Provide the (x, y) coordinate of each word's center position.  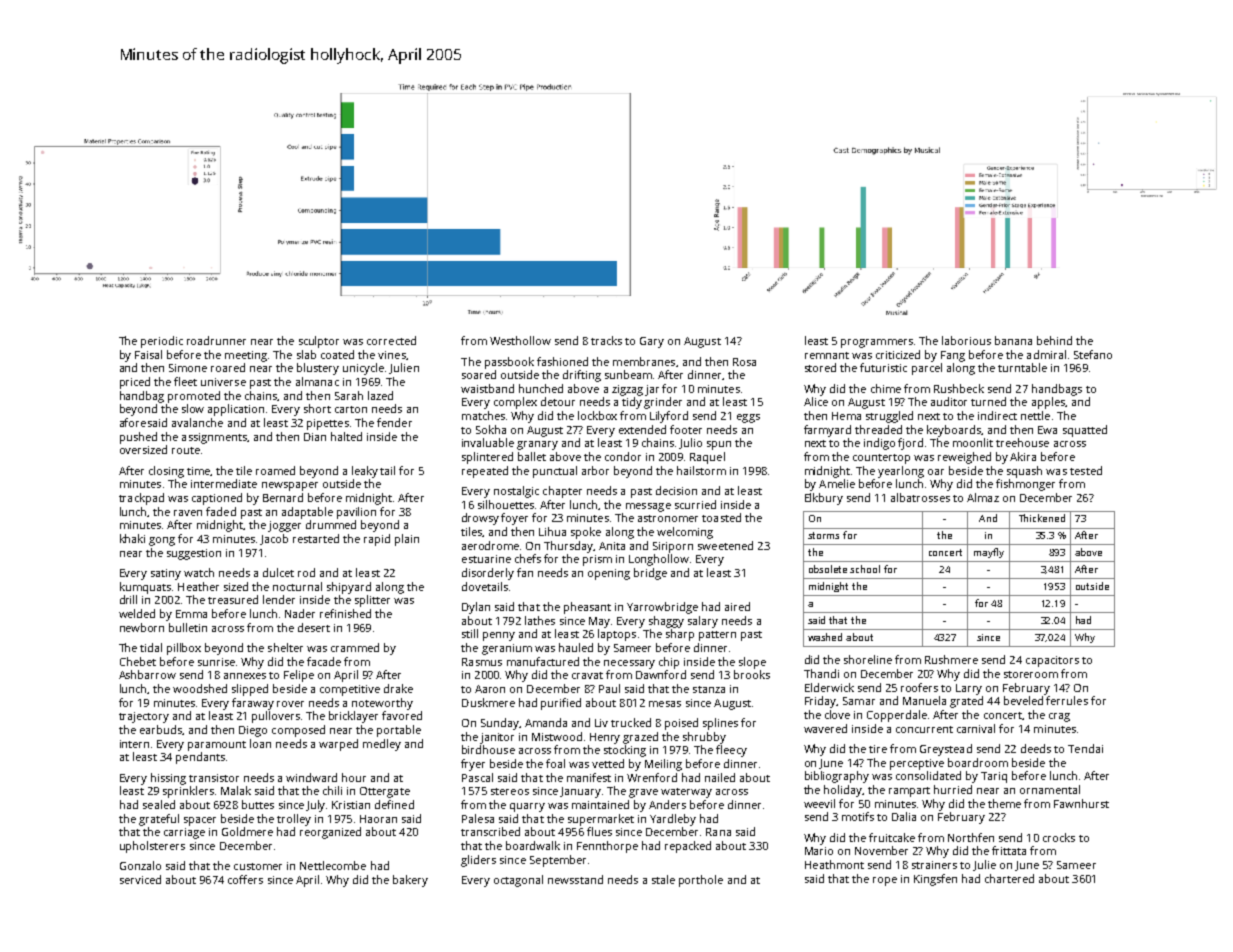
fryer (473, 765)
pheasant (587, 608)
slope (752, 663)
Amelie (837, 483)
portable (399, 731)
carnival (976, 728)
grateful (159, 820)
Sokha (491, 429)
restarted (316, 538)
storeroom (1031, 674)
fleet (185, 381)
